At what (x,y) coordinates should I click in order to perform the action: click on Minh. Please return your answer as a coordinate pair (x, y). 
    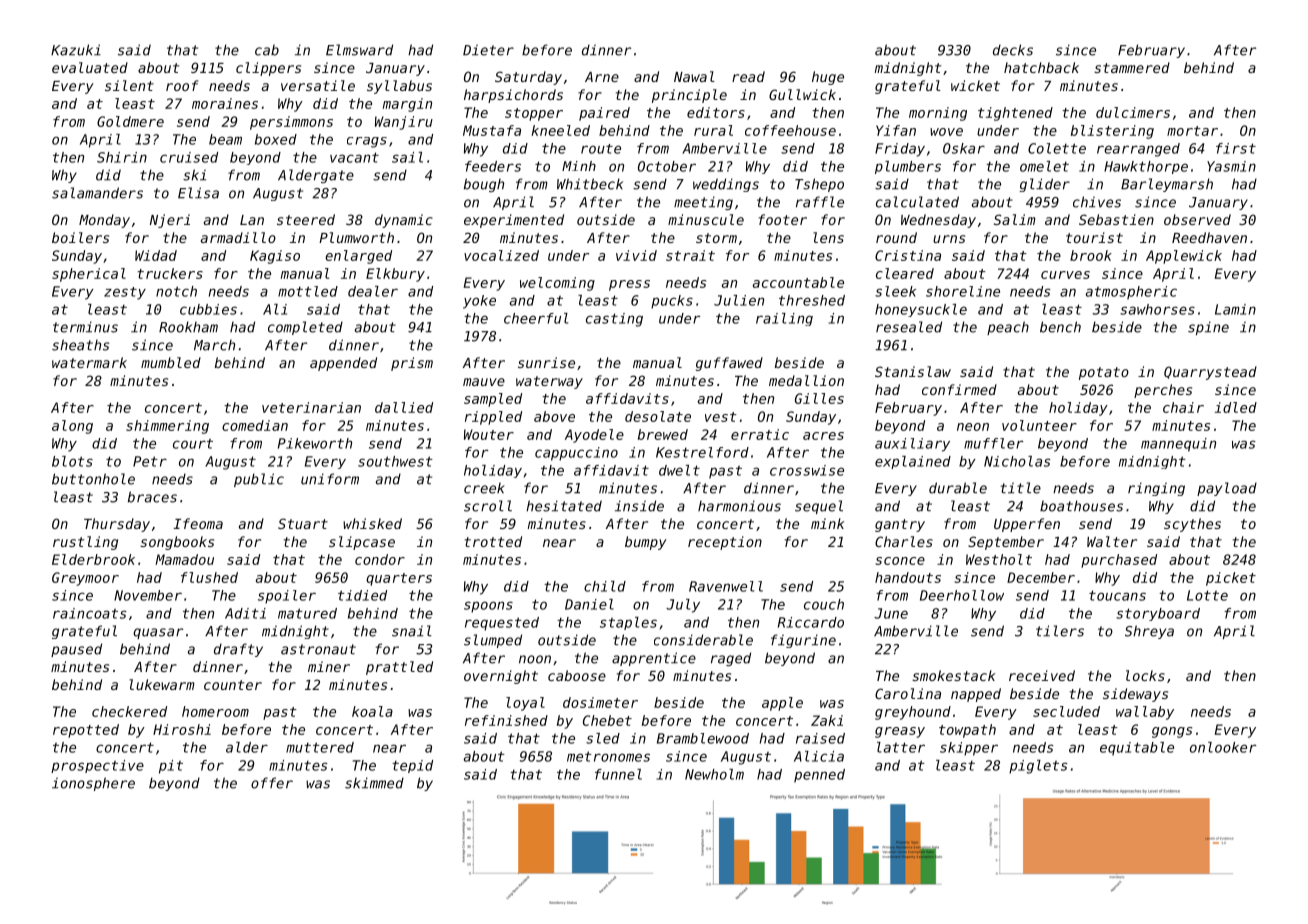
    Looking at the image, I should click on (579, 166).
